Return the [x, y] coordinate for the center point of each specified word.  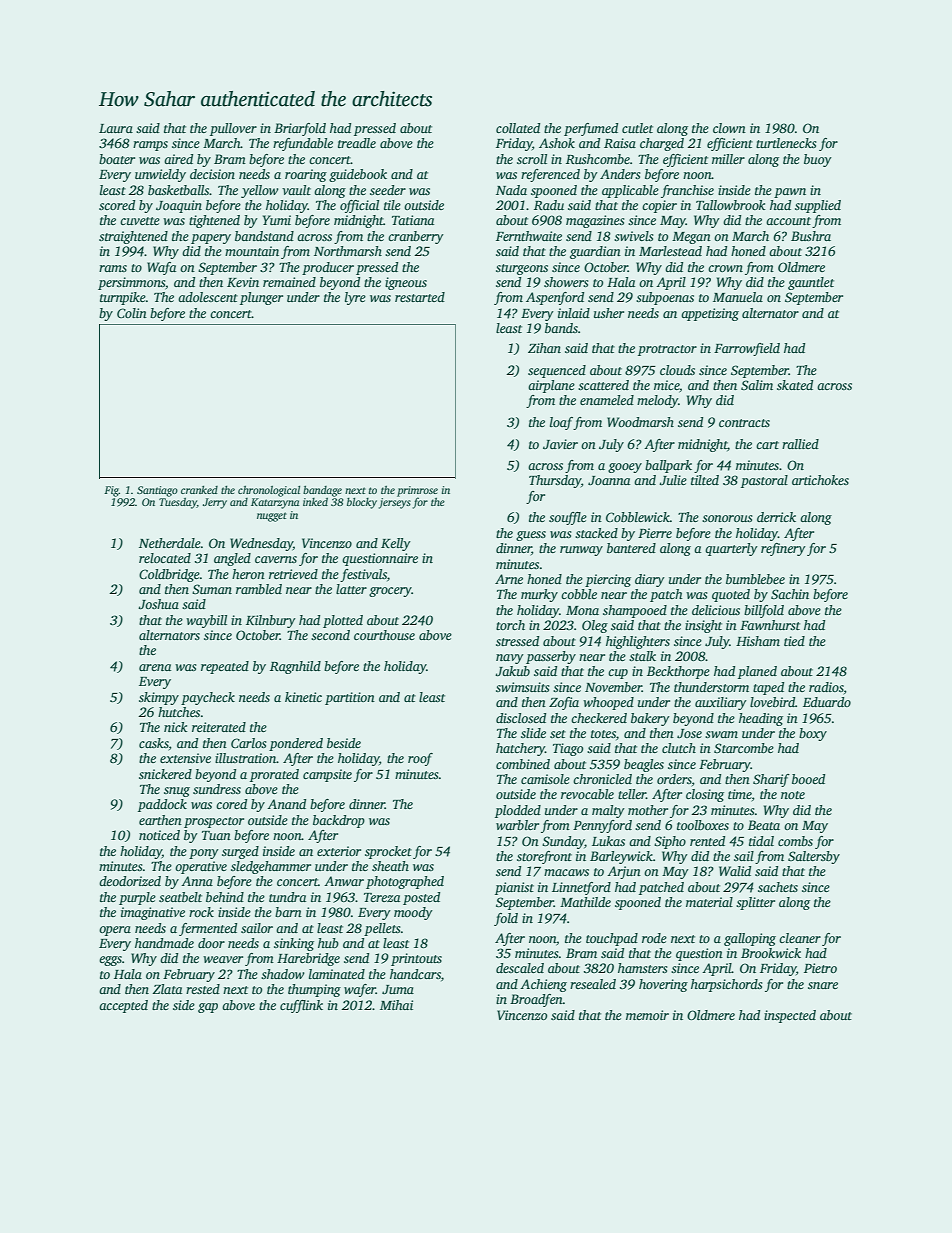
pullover [233, 129]
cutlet [637, 128]
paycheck [208, 698]
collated [518, 128]
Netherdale [170, 543]
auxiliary [721, 703]
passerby [551, 657]
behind [225, 897]
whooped [608, 703]
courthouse [384, 635]
